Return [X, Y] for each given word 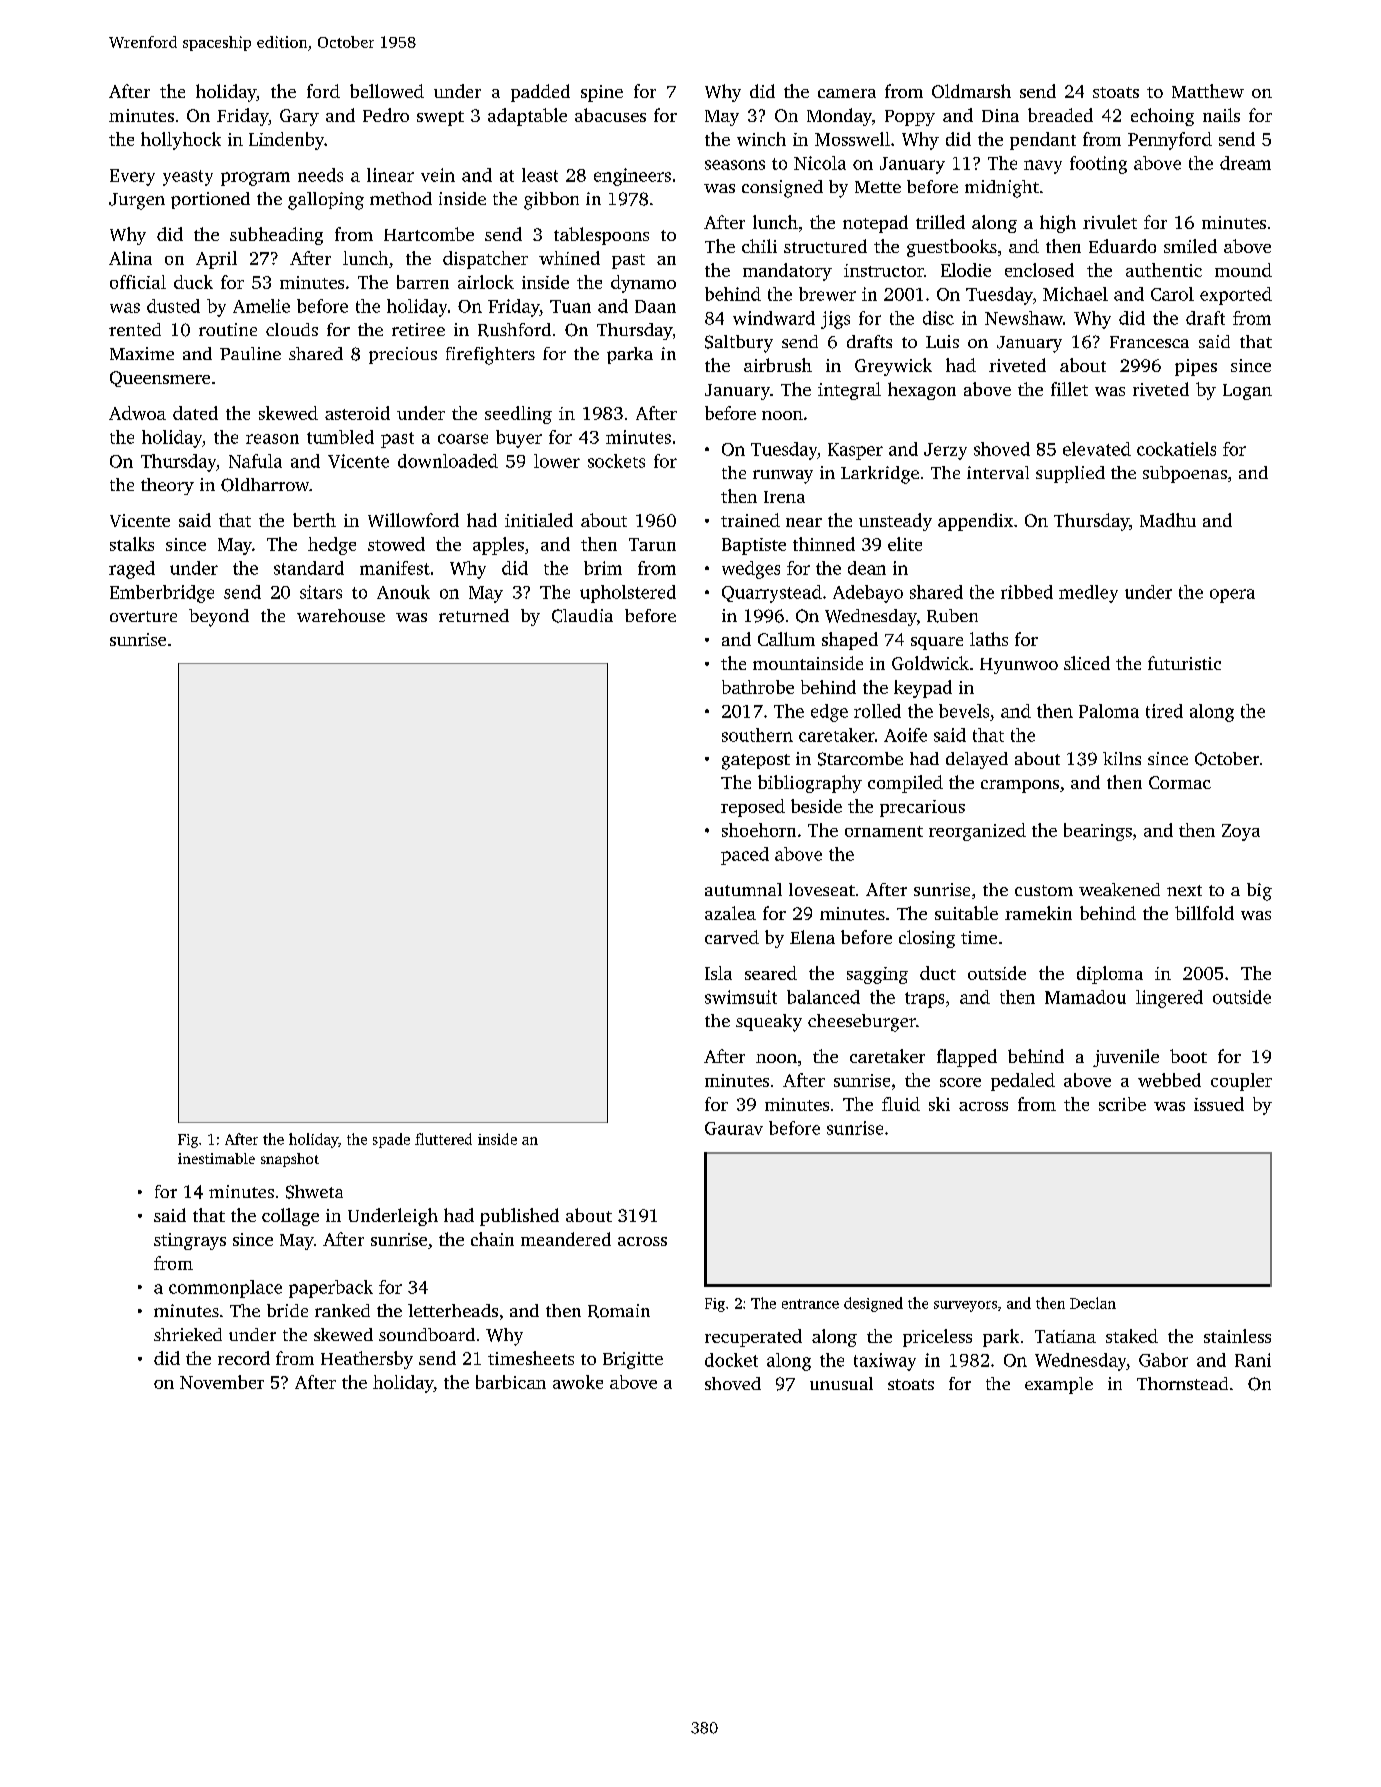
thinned [824, 544]
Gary [299, 117]
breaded [1060, 115]
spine [602, 93]
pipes [1196, 367]
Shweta [314, 1192]
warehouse [341, 615]
